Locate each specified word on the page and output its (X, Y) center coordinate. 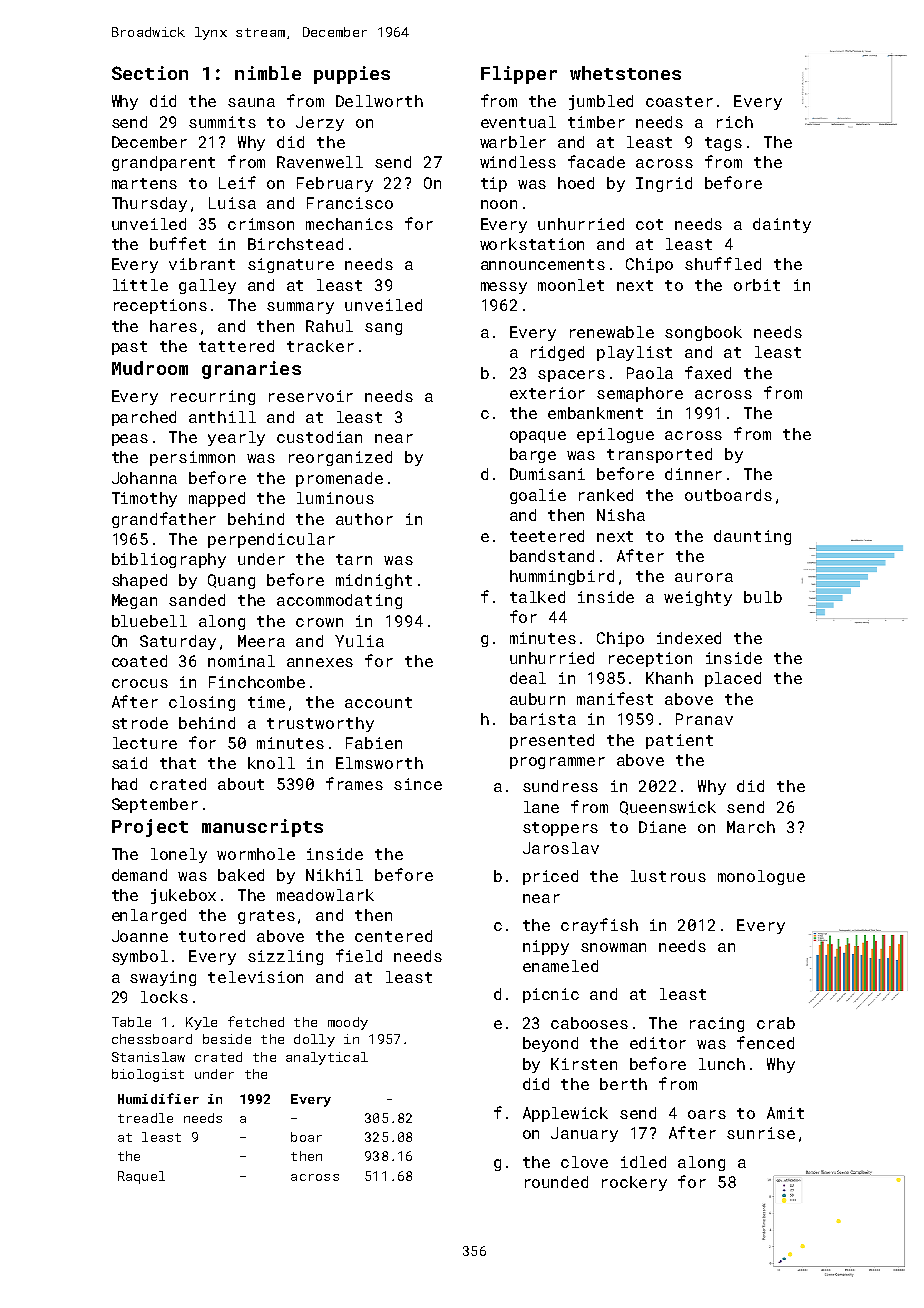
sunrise (761, 1133)
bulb (763, 597)
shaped (139, 581)
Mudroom (150, 368)
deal (528, 678)
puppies (352, 75)
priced (550, 877)
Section (150, 73)
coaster (679, 101)
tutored (212, 936)
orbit (757, 285)
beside (227, 1039)
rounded (556, 1182)
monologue (761, 877)
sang (383, 329)
